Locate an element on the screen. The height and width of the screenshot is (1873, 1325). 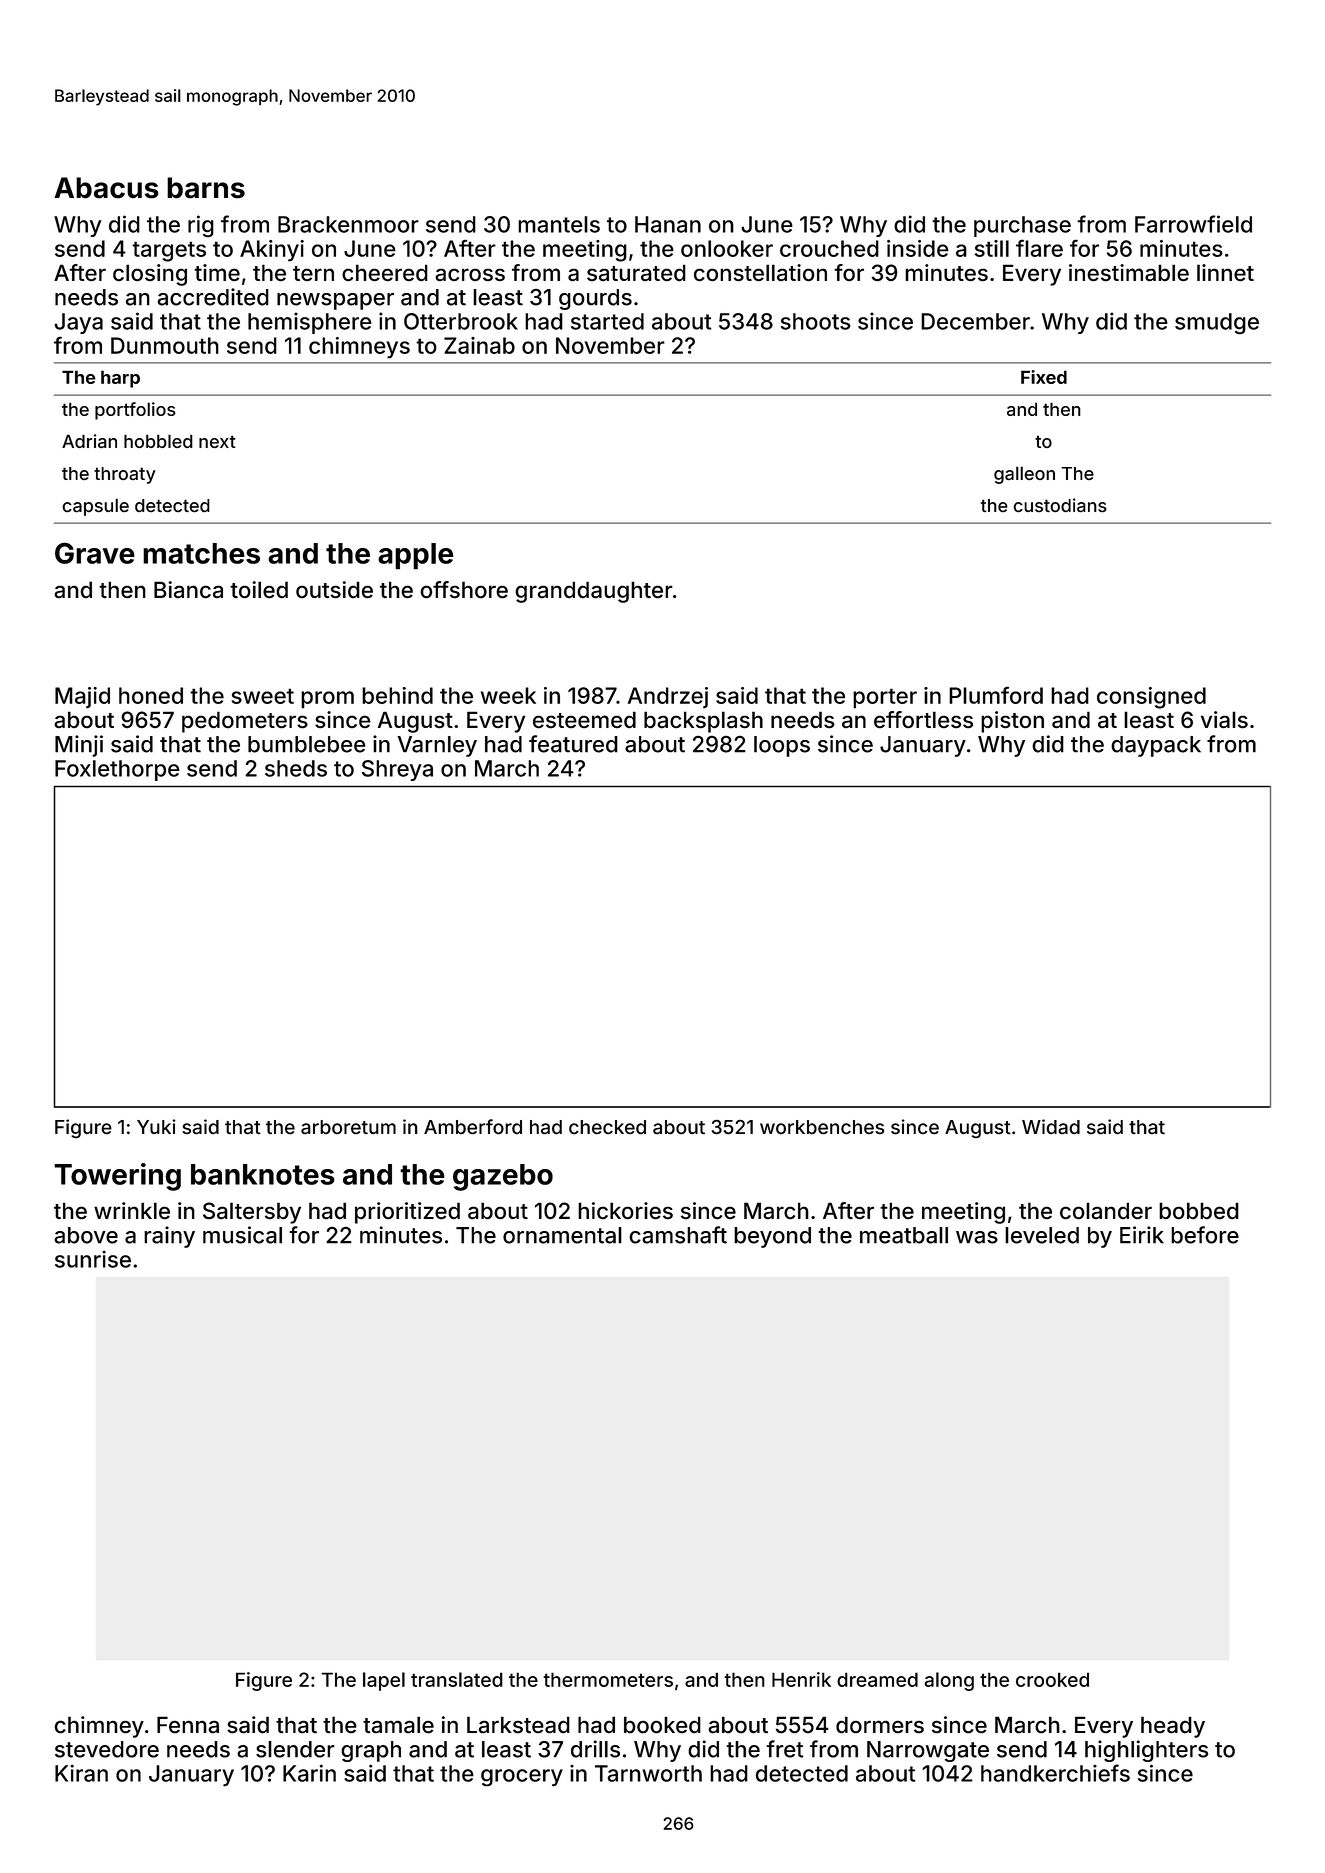
arboretum is located at coordinates (348, 1127).
